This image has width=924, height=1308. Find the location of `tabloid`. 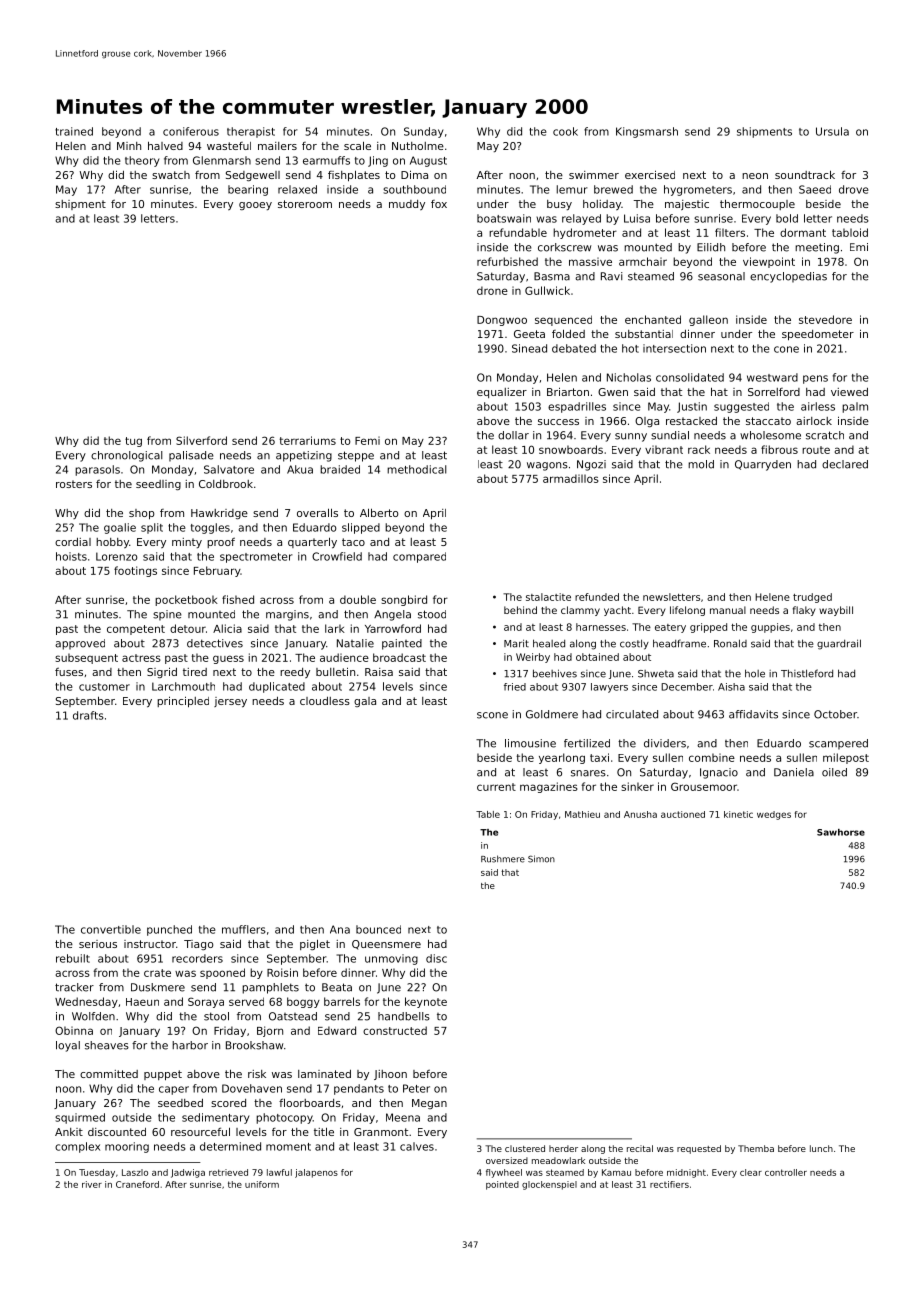

tabloid is located at coordinates (850, 232).
